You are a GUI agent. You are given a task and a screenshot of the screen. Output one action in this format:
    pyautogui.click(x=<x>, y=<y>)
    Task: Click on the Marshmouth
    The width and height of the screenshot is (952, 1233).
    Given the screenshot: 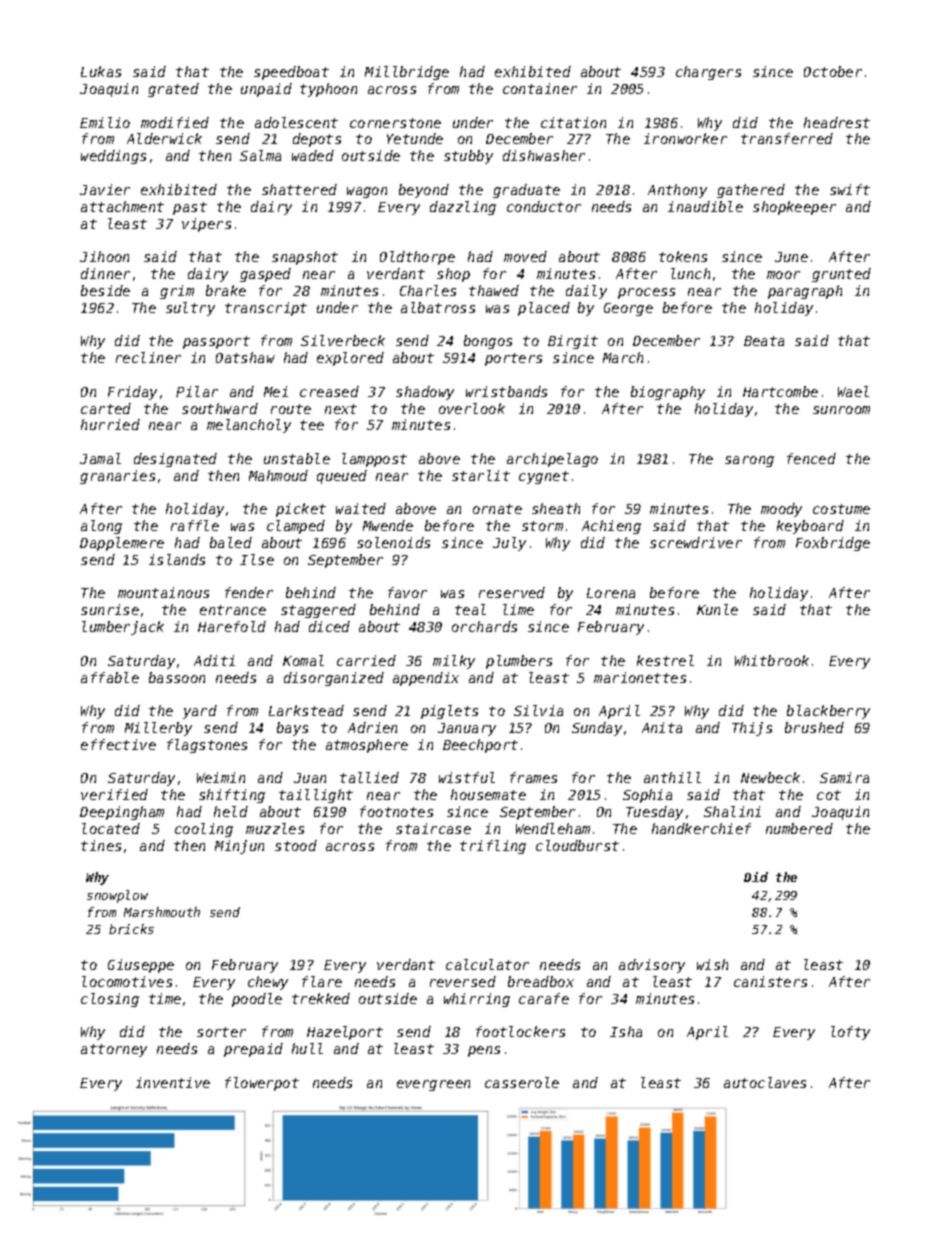 What is the action you would take?
    pyautogui.click(x=162, y=912)
